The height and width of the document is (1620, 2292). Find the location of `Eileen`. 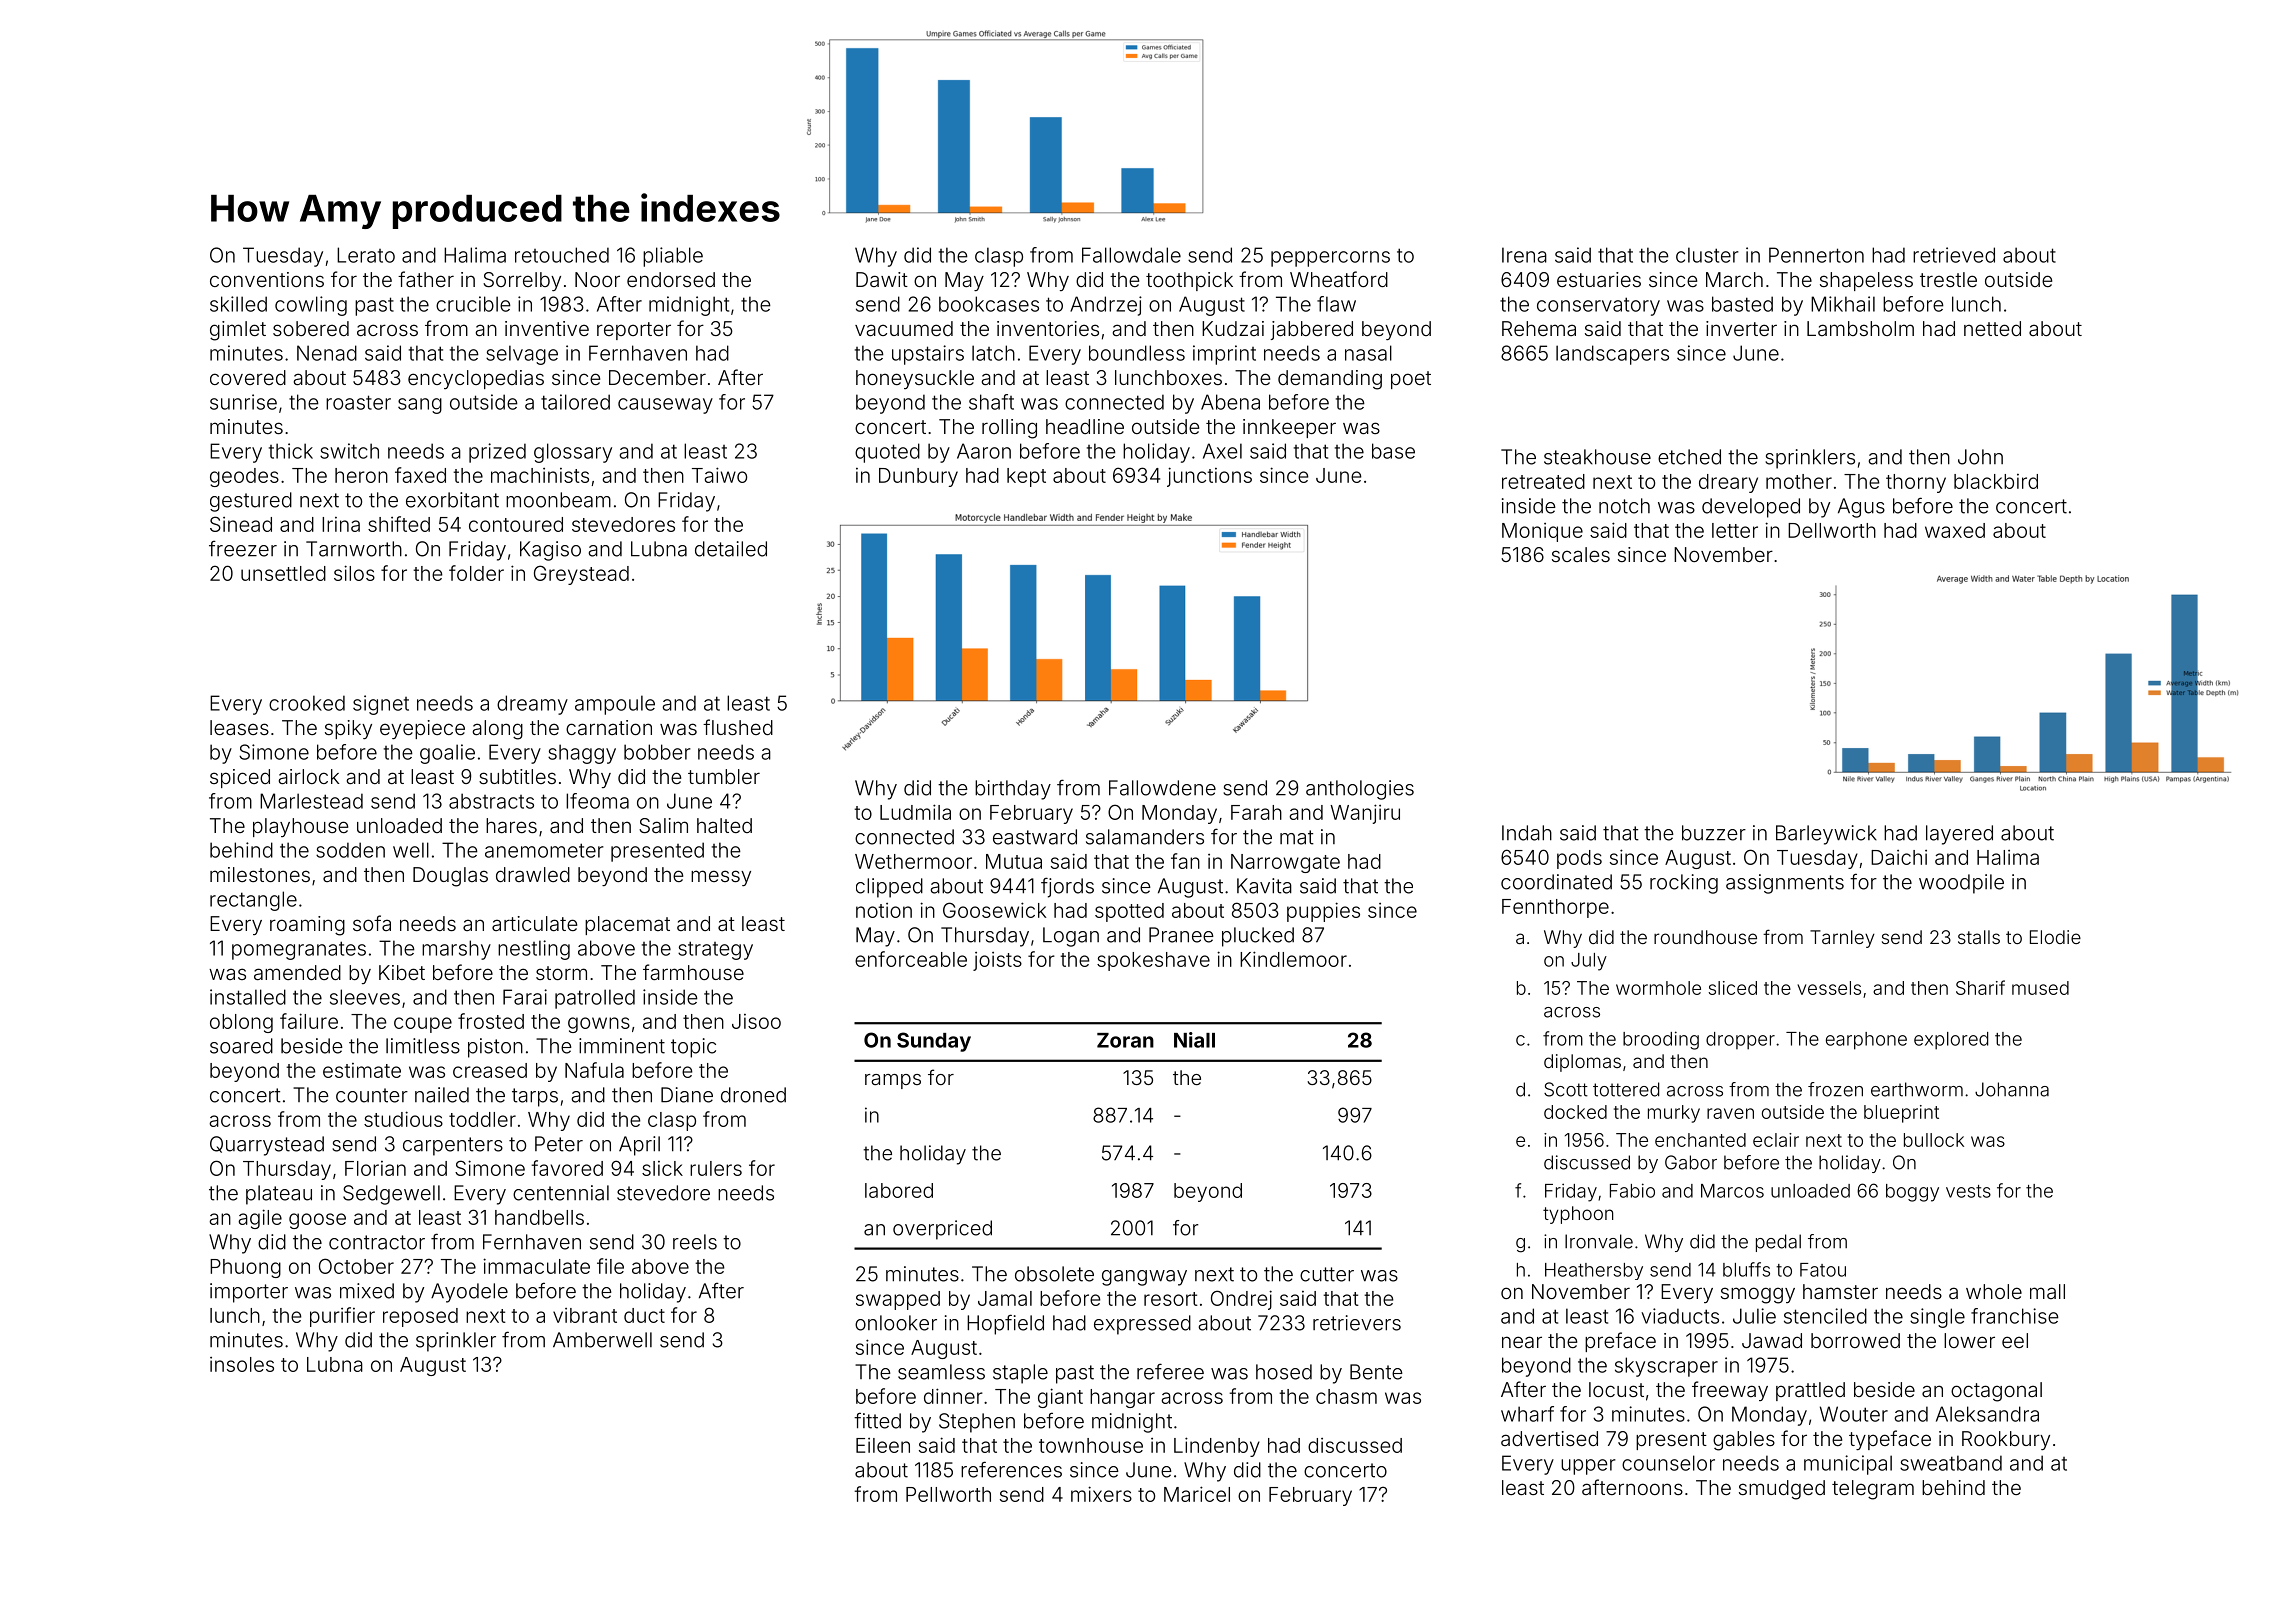

Eileen is located at coordinates (883, 1445).
